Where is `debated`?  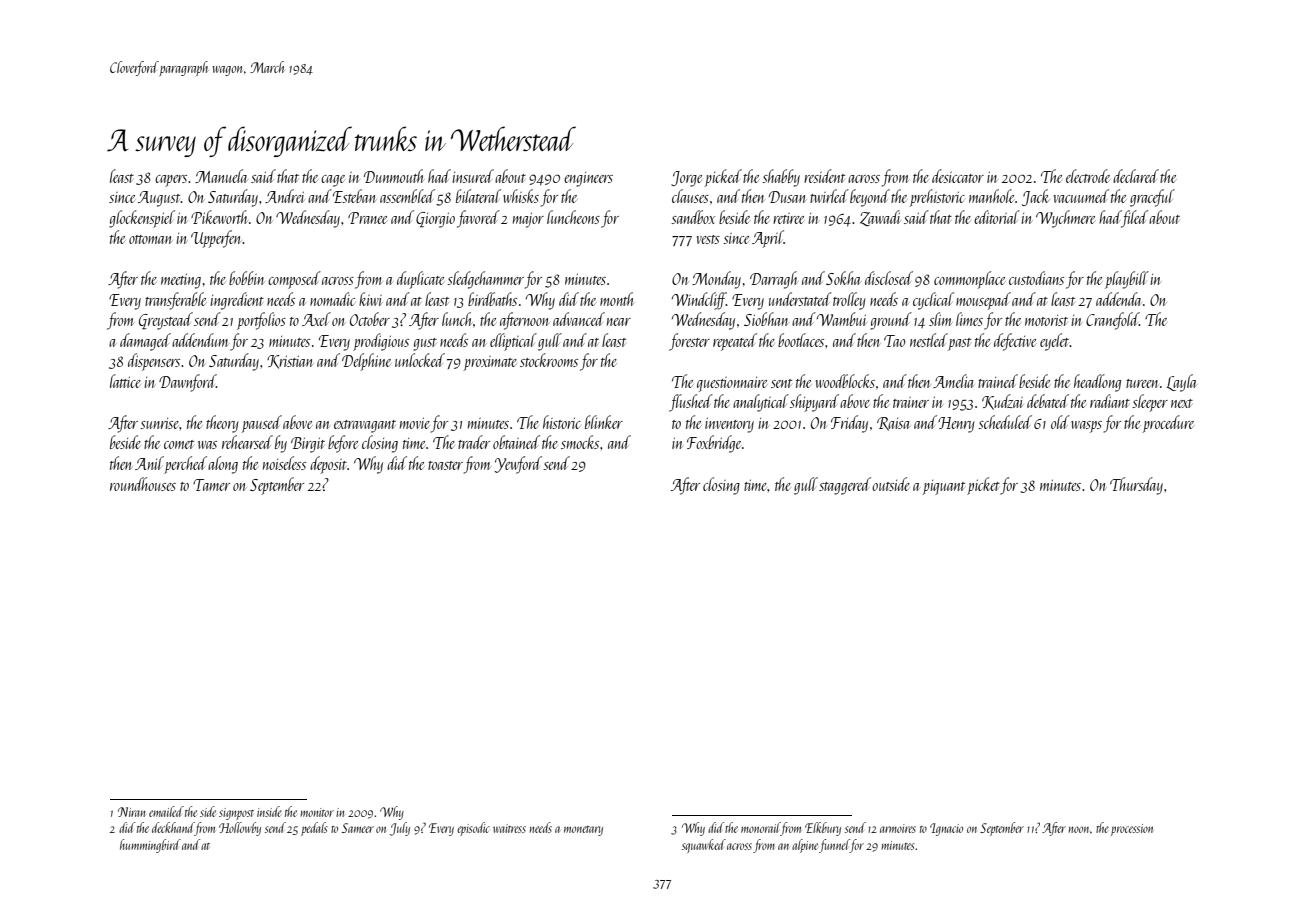 debated is located at coordinates (1048, 401).
